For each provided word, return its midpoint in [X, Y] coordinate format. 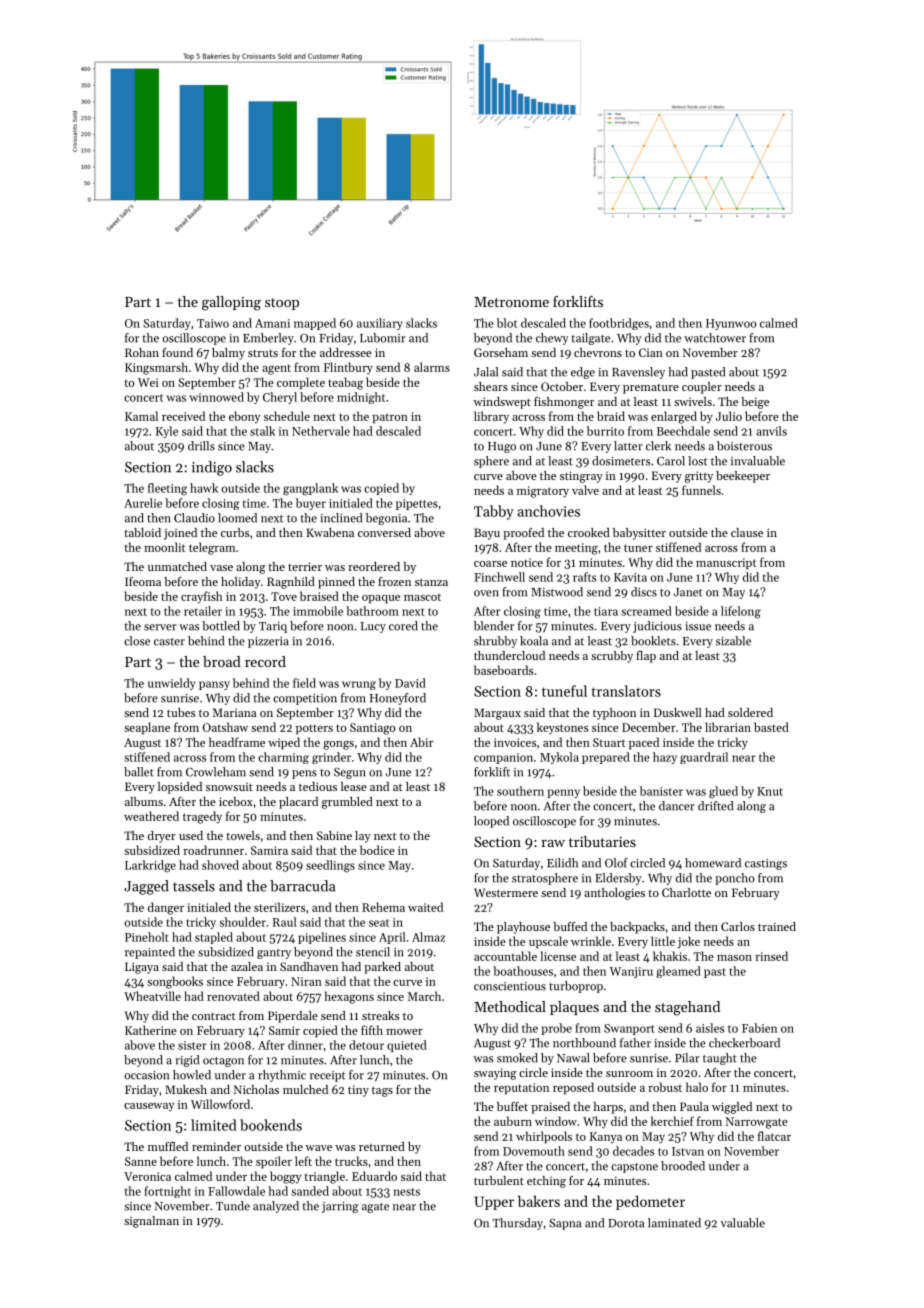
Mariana [235, 712]
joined [180, 534]
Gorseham [501, 352]
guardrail [704, 758]
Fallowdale [236, 1191]
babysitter [639, 534]
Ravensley [638, 373]
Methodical [510, 1006]
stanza [431, 582]
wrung [359, 685]
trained [777, 926]
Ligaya [142, 968]
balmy [228, 354]
